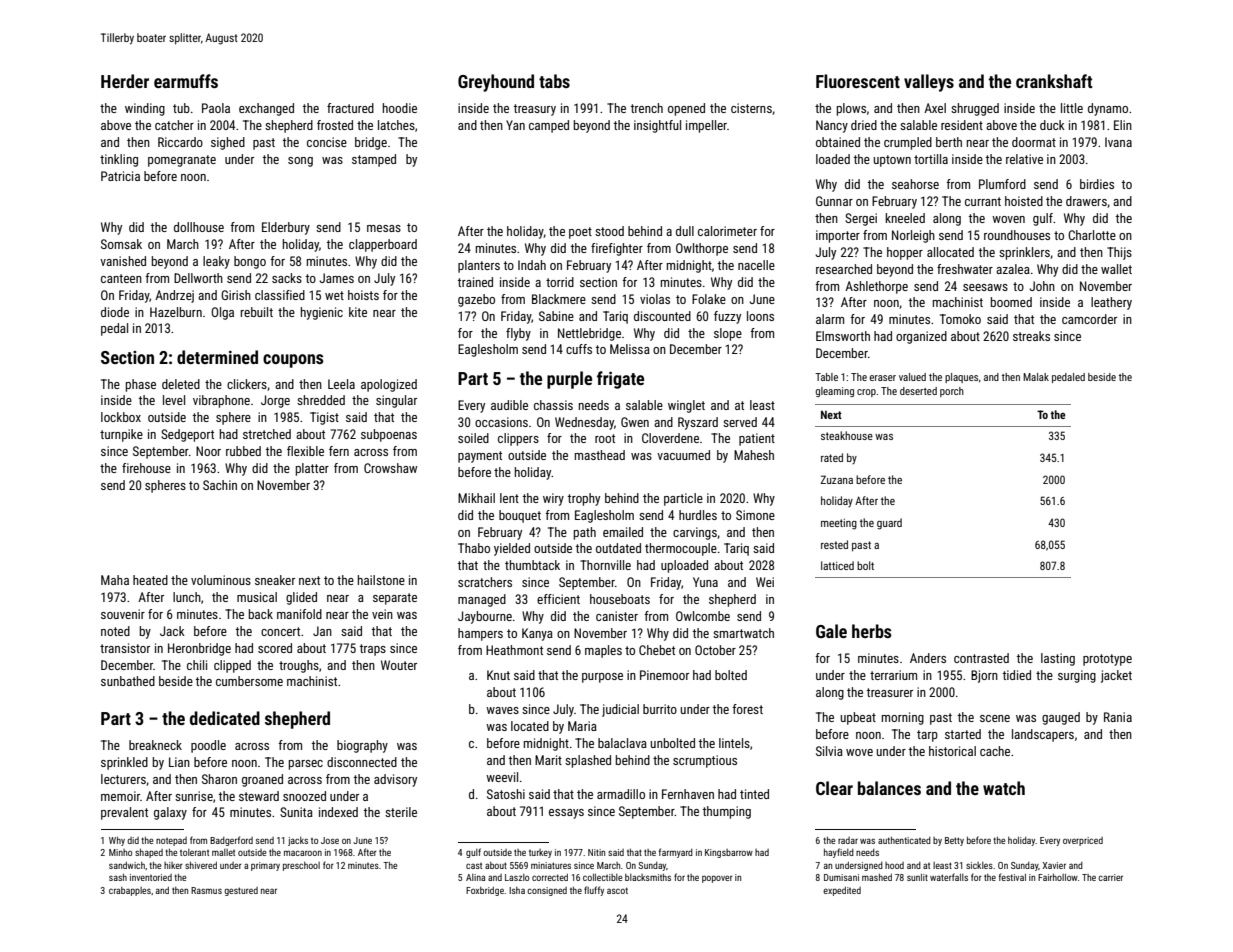 This image has width=1233, height=952. I want to click on cisterns, so click(751, 108).
